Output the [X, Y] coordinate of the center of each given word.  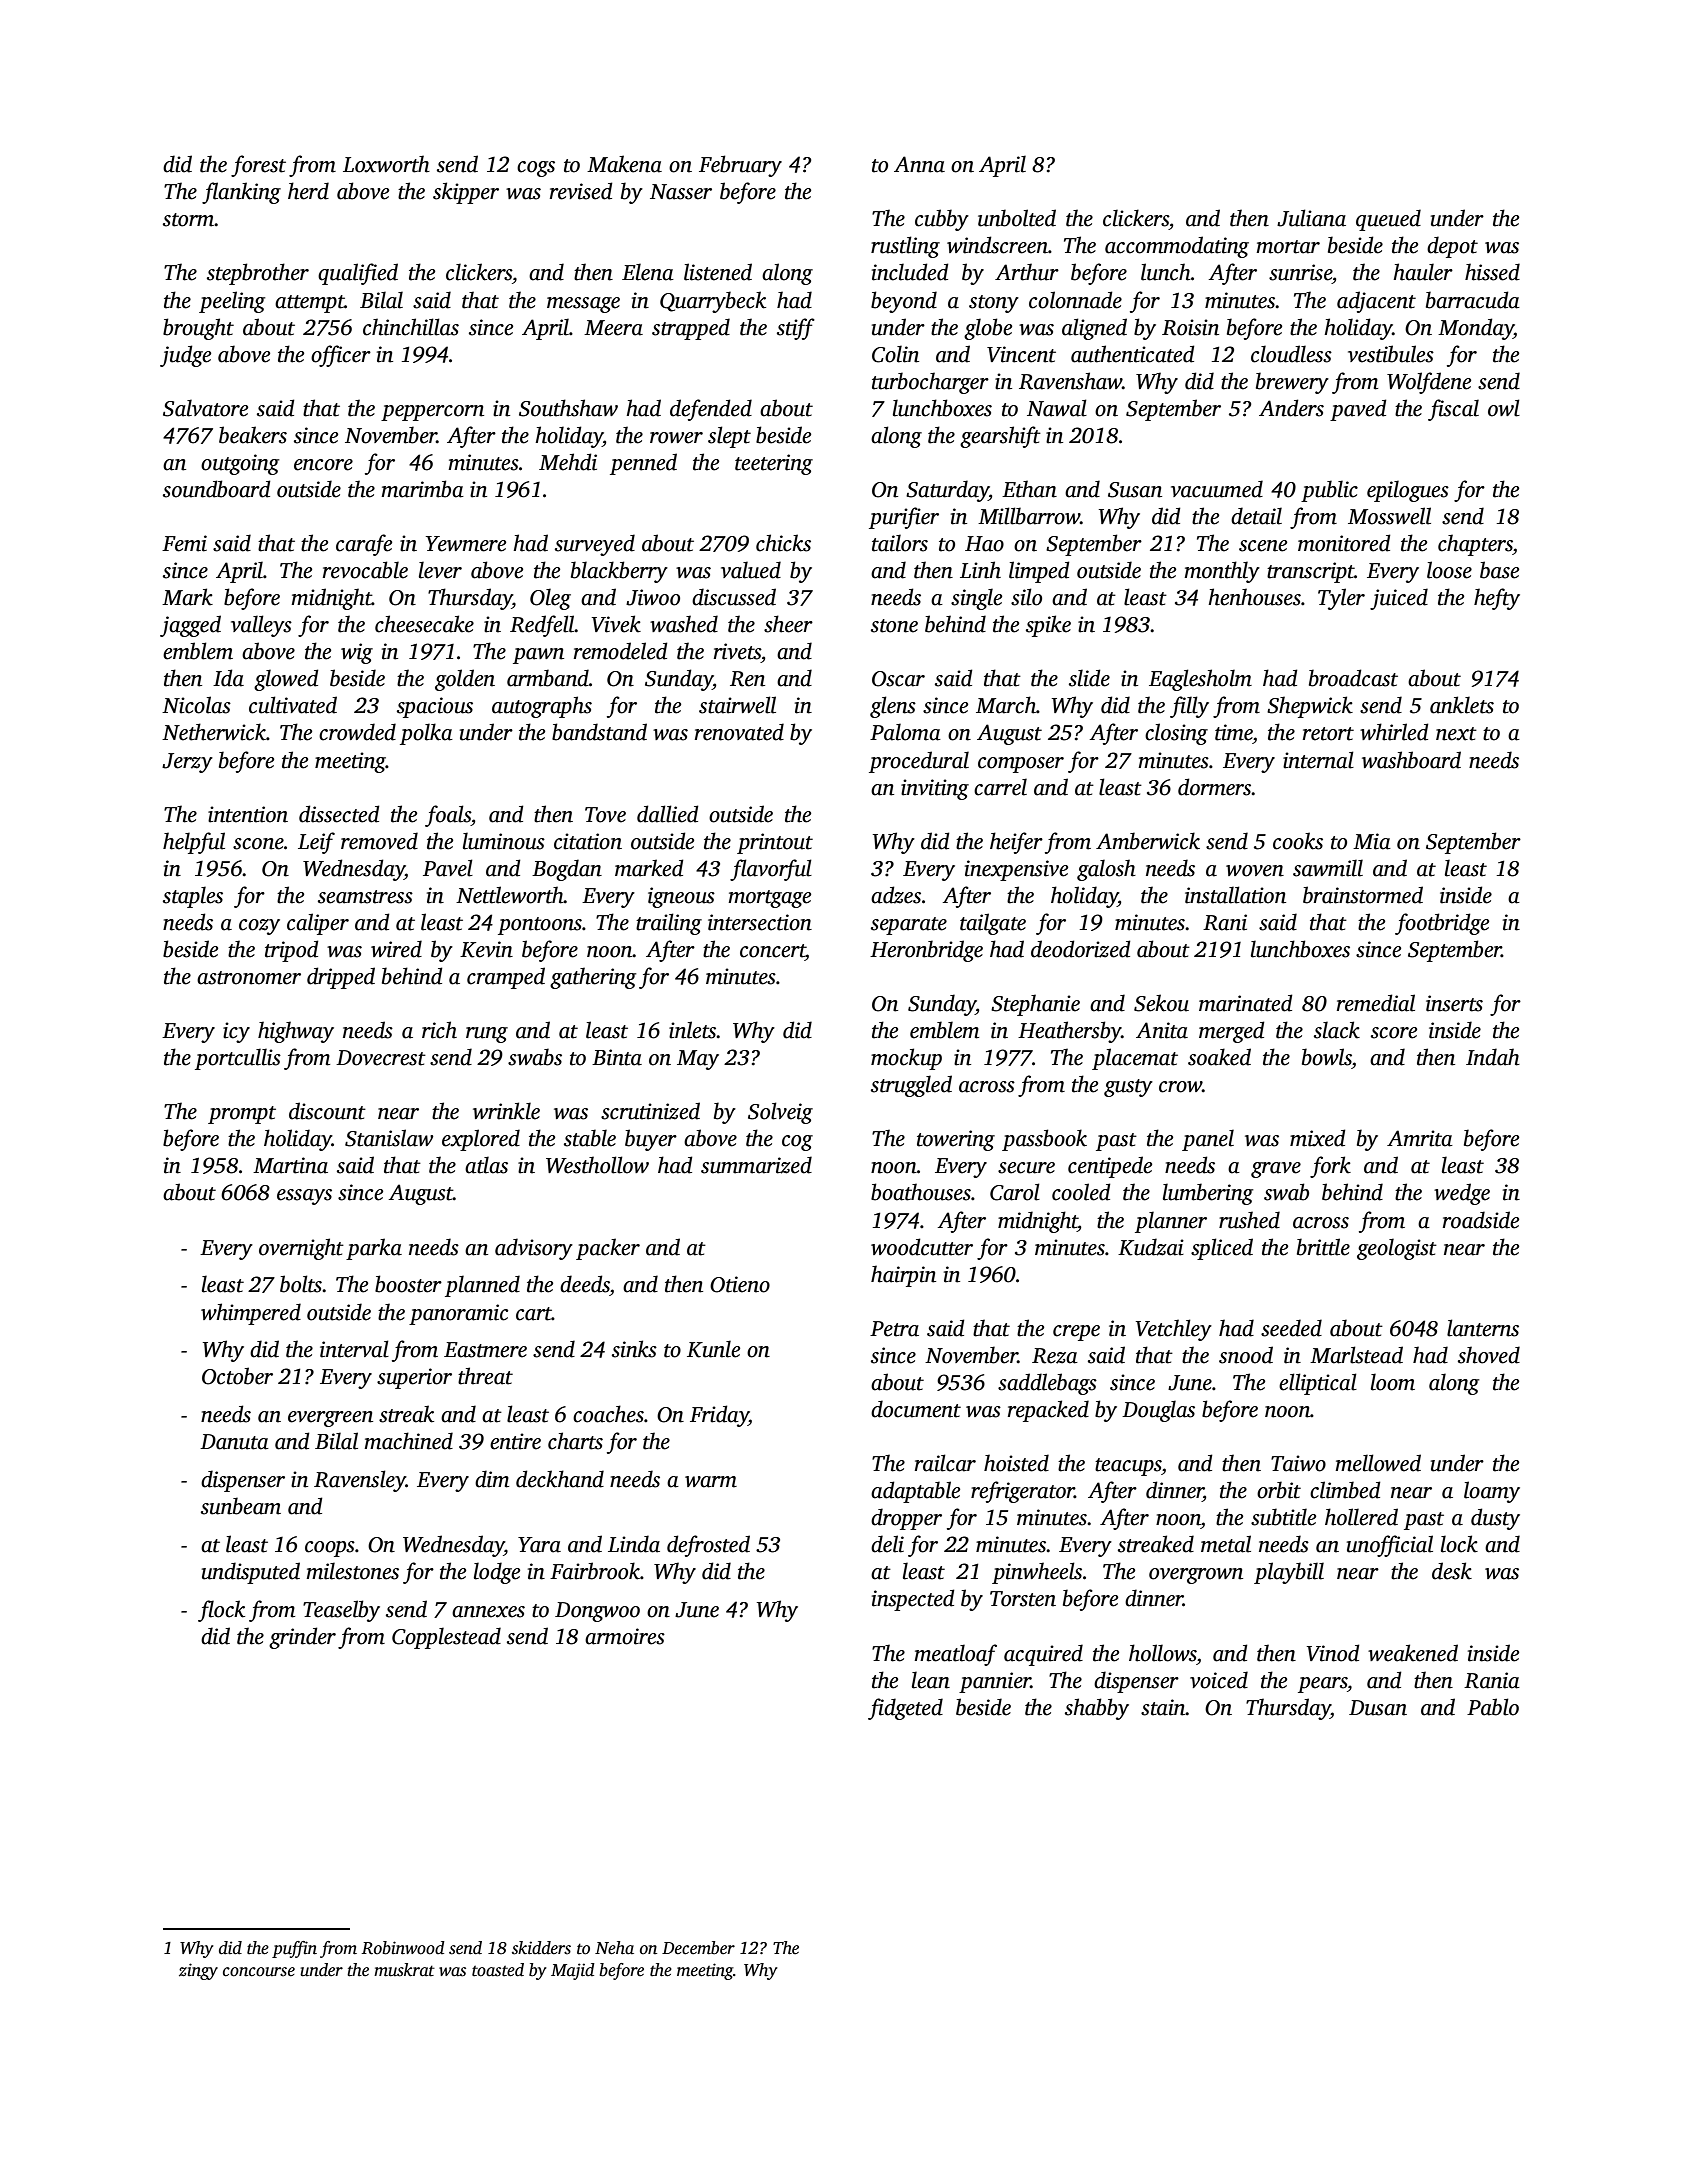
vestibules [1391, 354]
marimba [422, 489]
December [698, 1948]
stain [1163, 1707]
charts [575, 1441]
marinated [1246, 1003]
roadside [1481, 1220]
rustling [905, 247]
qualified [358, 274]
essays [304, 1197]
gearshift [1000, 437]
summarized [756, 1165]
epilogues [1408, 491]
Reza [1055, 1356]
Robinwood [403, 1948]
